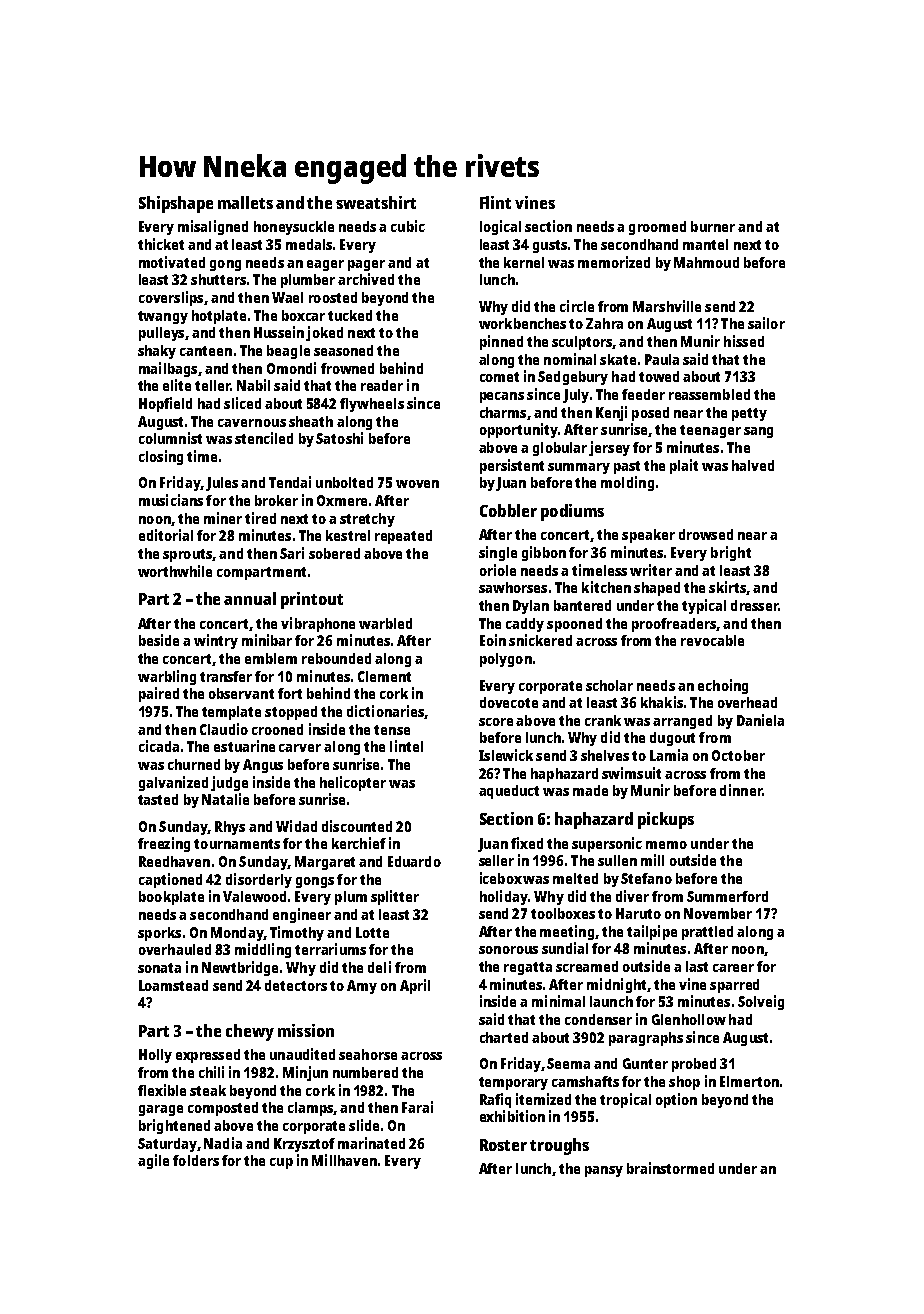 Image resolution: width=924 pixels, height=1314 pixels. I want to click on Flint, so click(495, 202).
